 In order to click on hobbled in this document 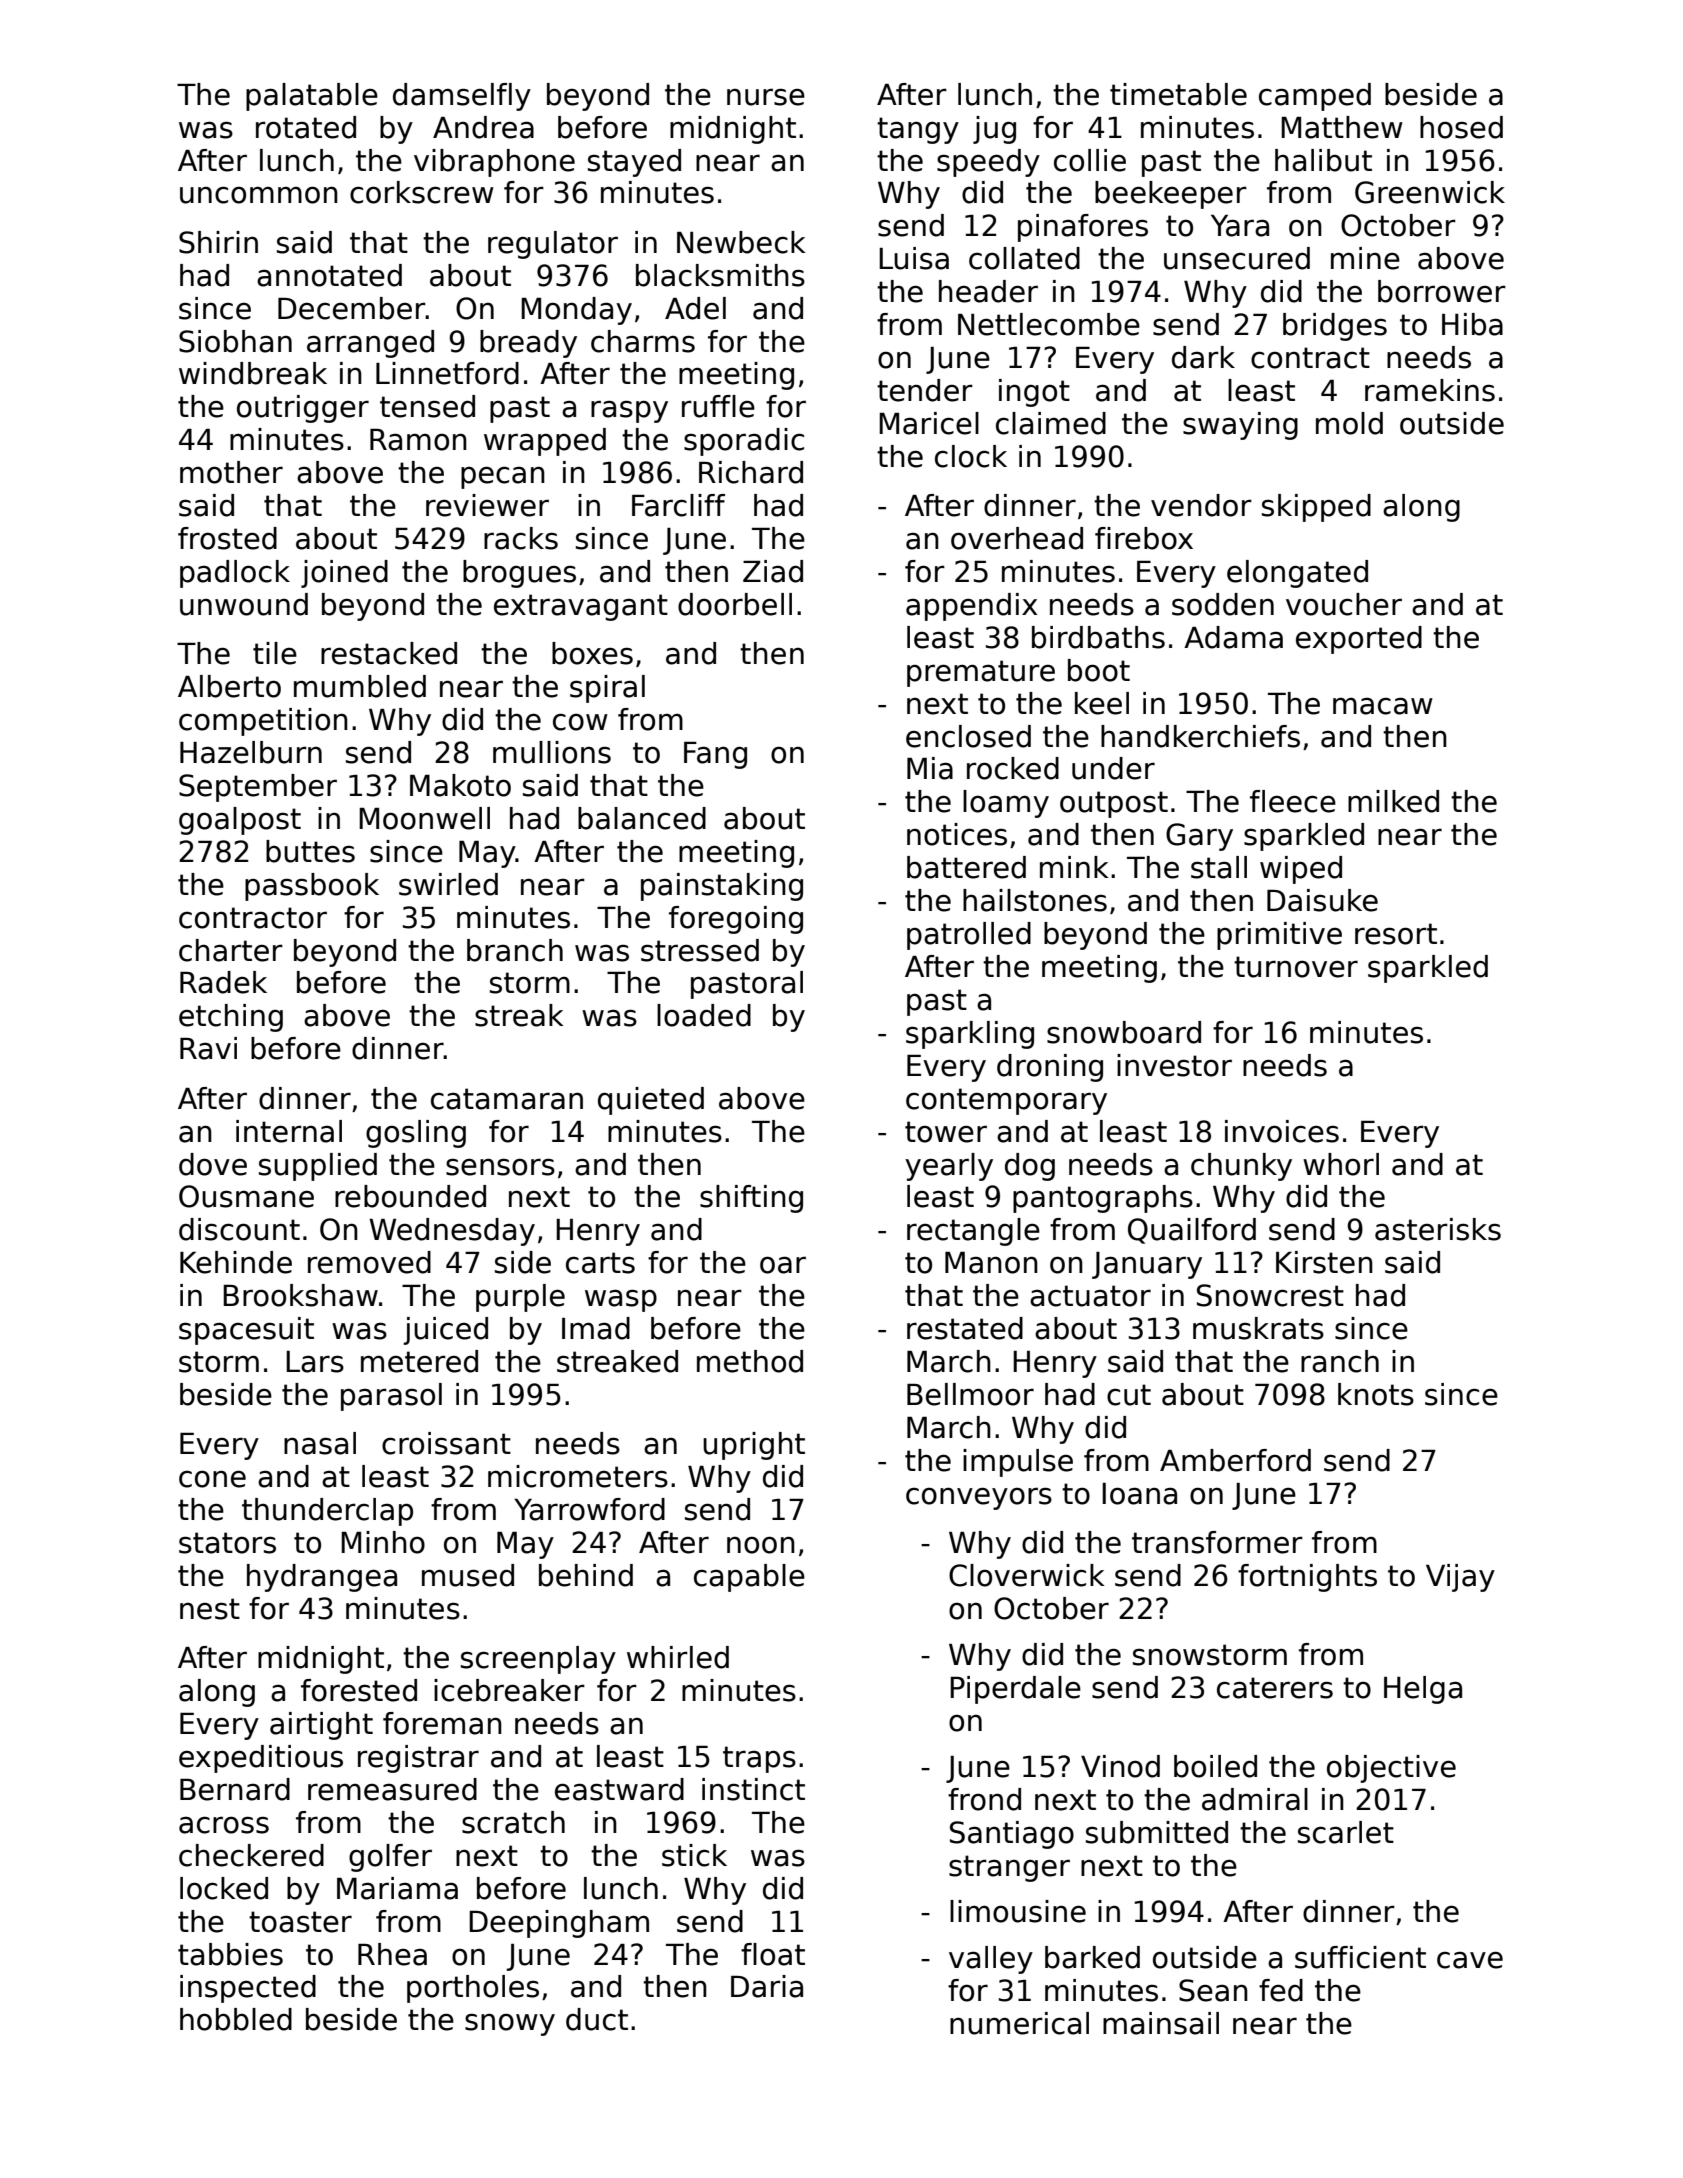, I will do `click(236, 2019)`.
